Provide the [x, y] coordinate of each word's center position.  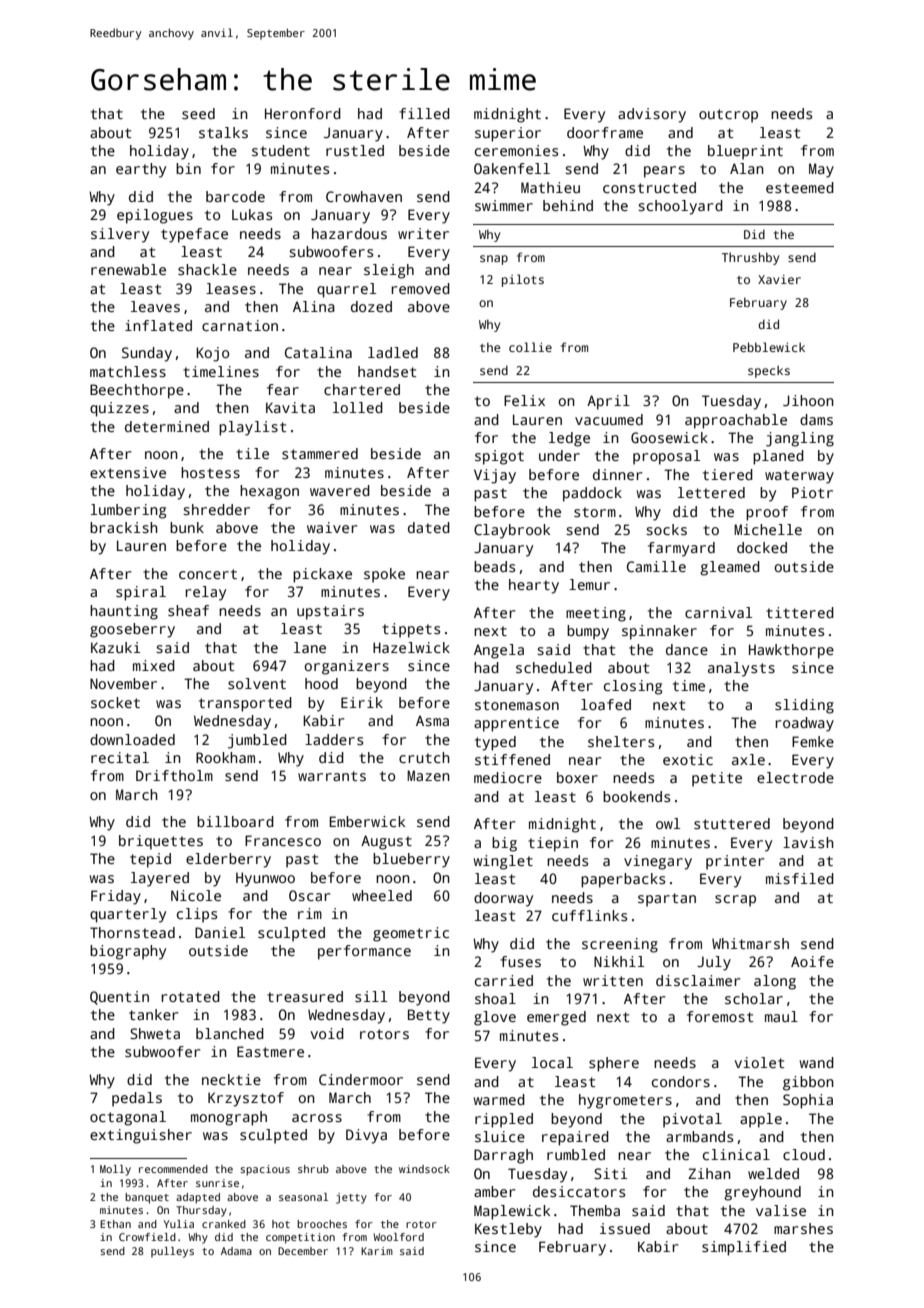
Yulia [179, 1224]
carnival [718, 612]
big [504, 844]
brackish [124, 527]
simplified [744, 1248]
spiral [141, 593]
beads [494, 566]
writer [423, 233]
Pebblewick [769, 347]
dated [429, 527]
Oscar [310, 895]
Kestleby [508, 1230]
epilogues [155, 216]
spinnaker [659, 632]
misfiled [800, 878]
